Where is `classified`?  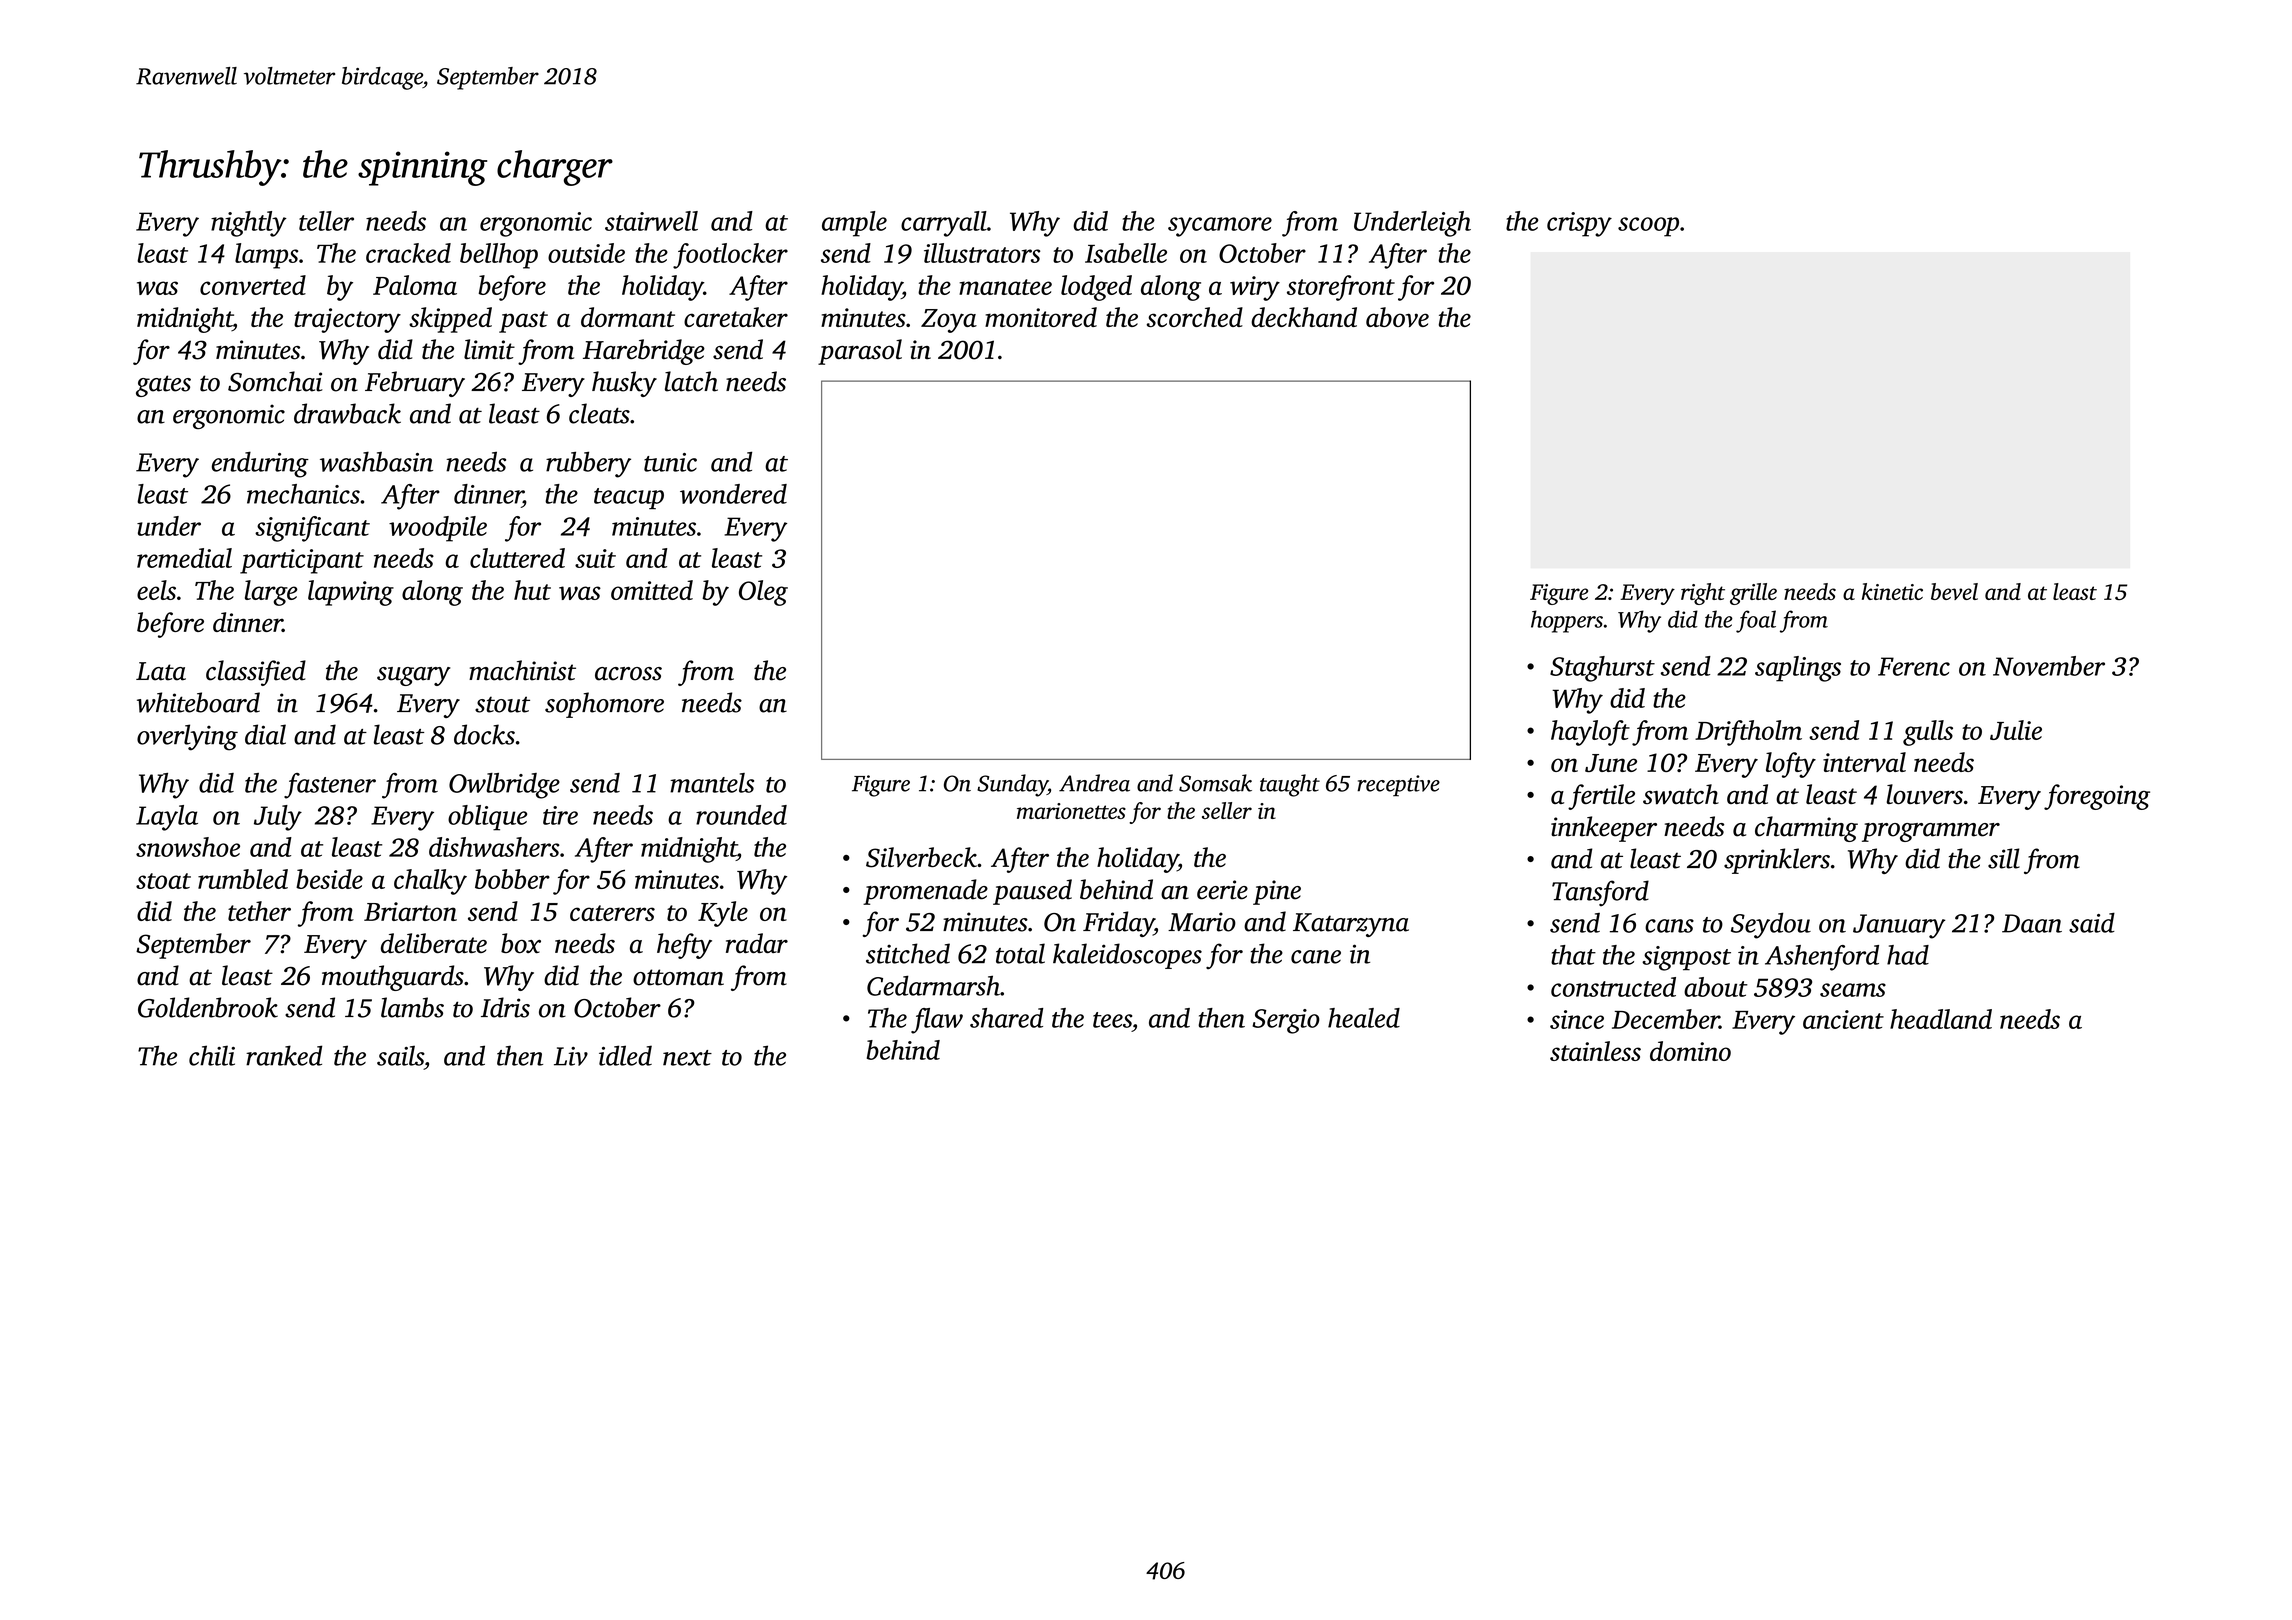 classified is located at coordinates (256, 673).
